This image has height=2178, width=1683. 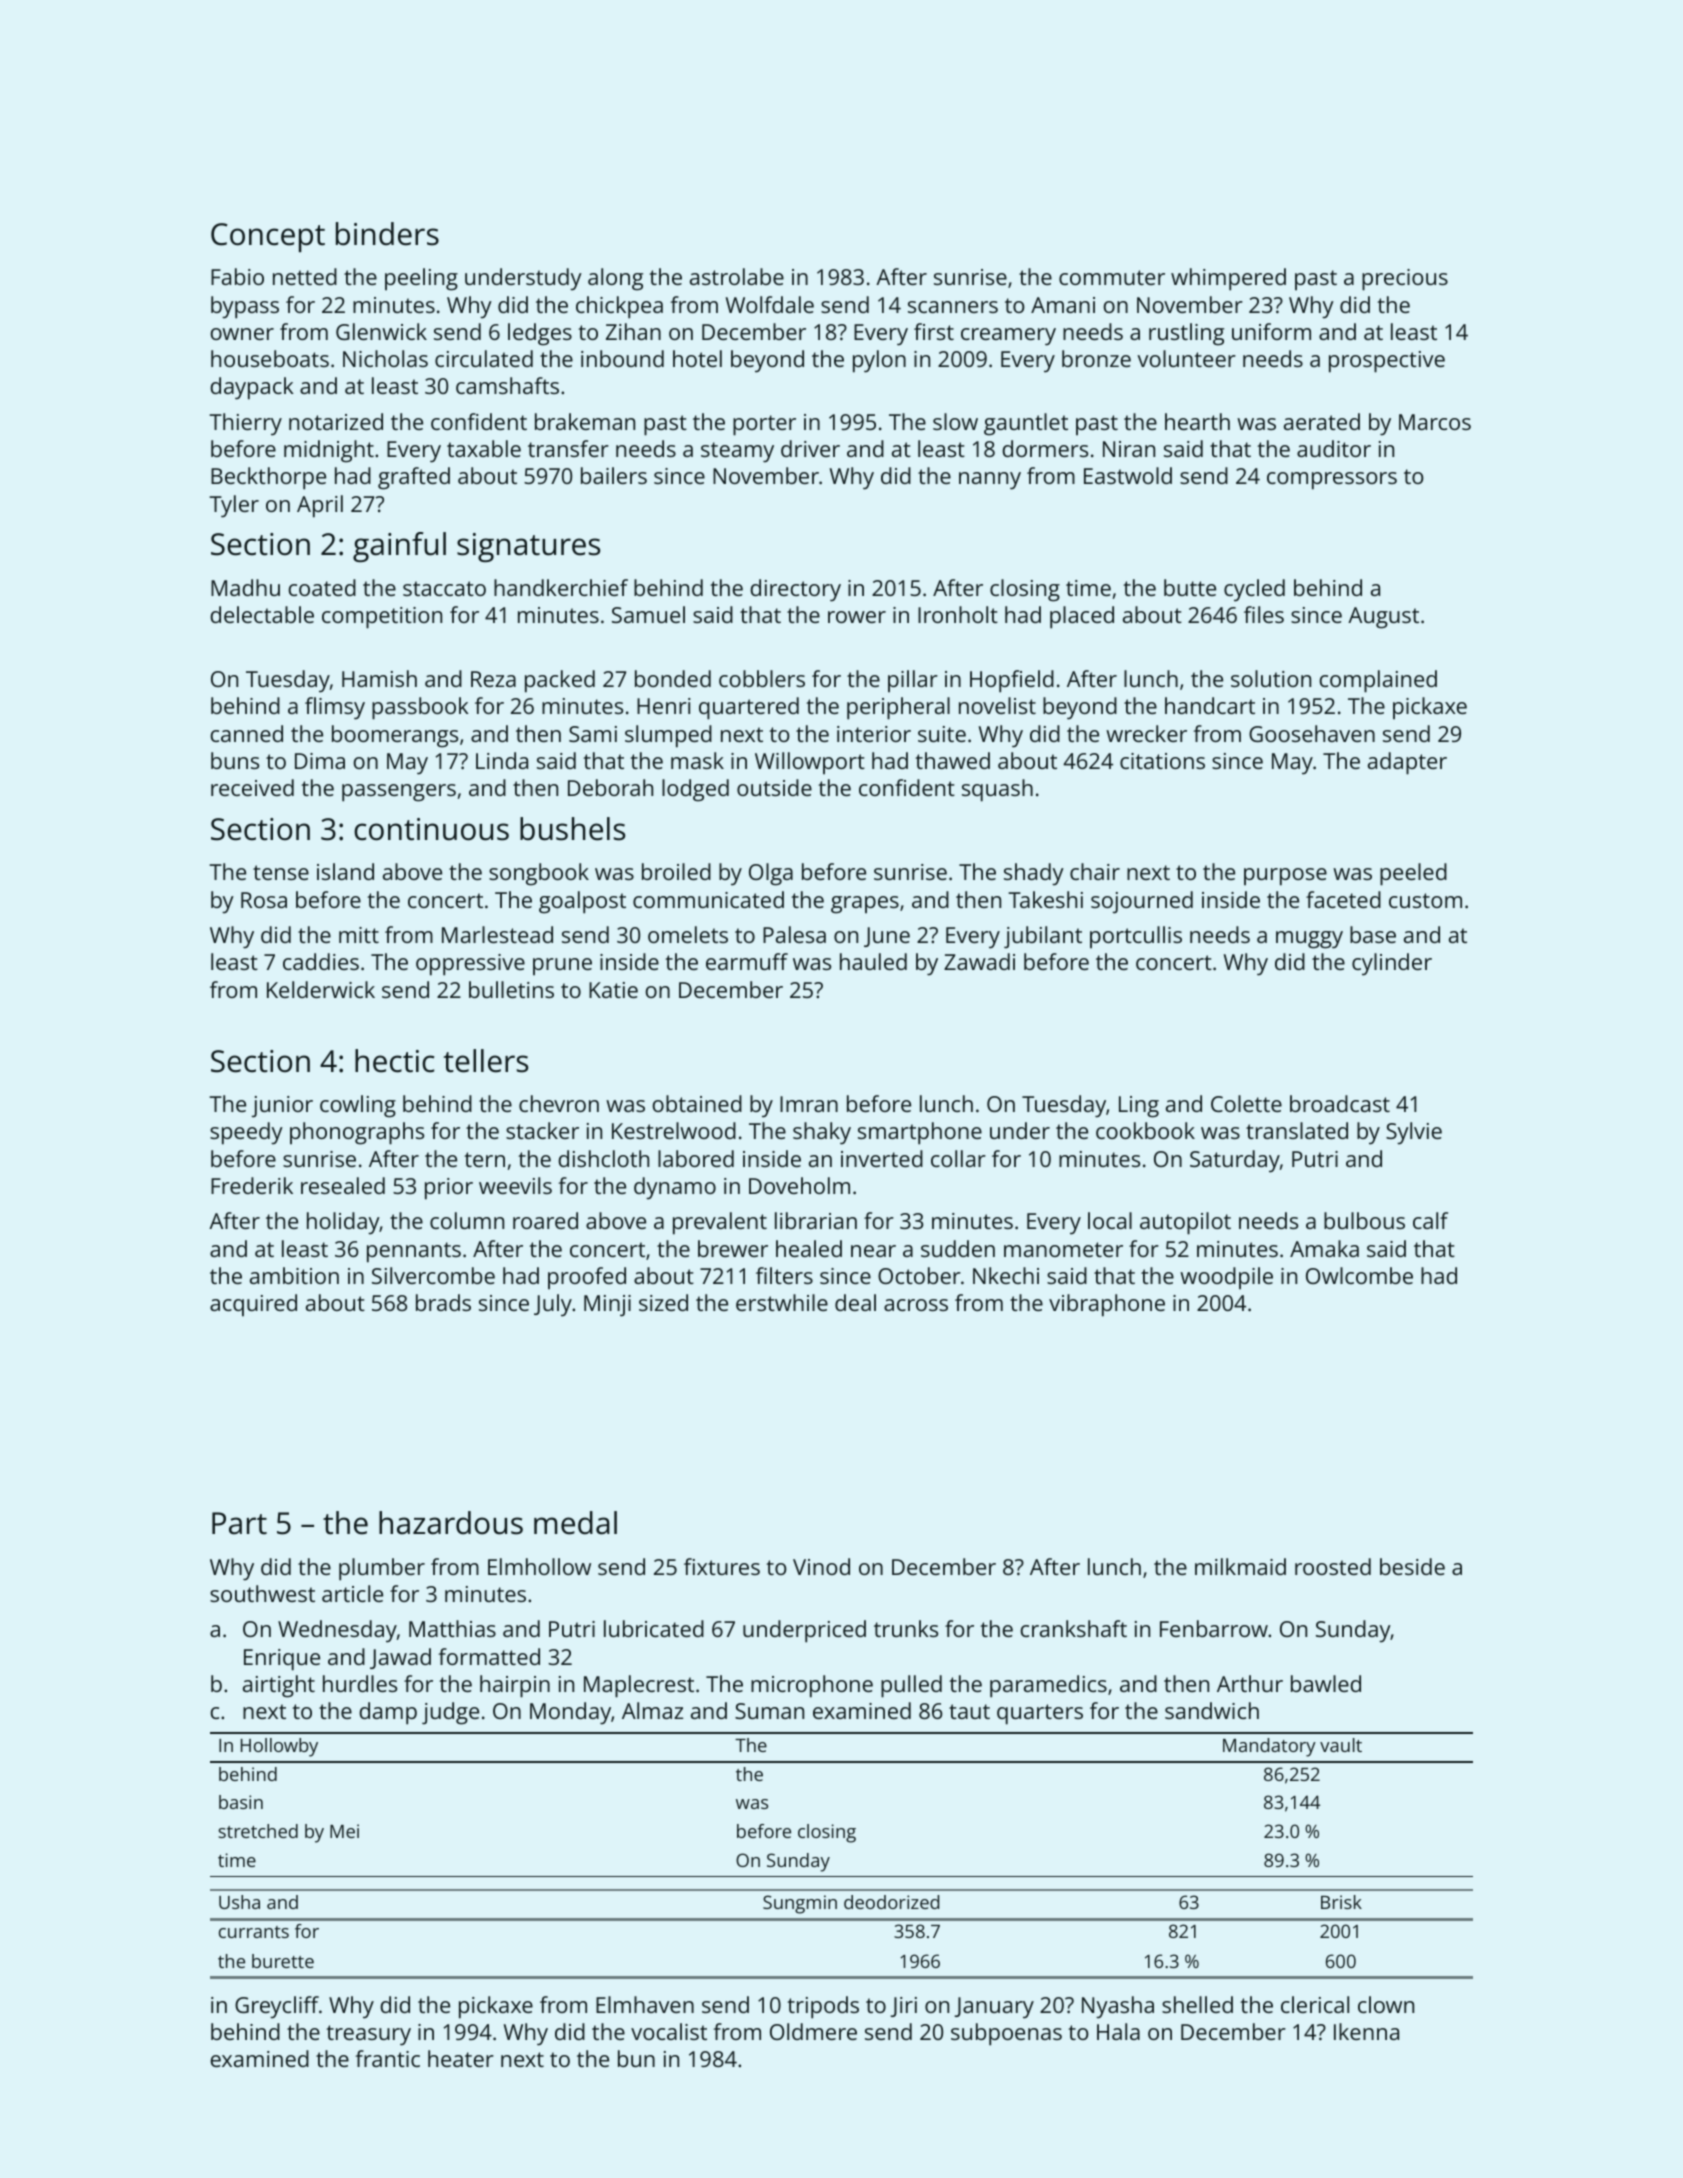 I want to click on portcullis, so click(x=1136, y=937).
